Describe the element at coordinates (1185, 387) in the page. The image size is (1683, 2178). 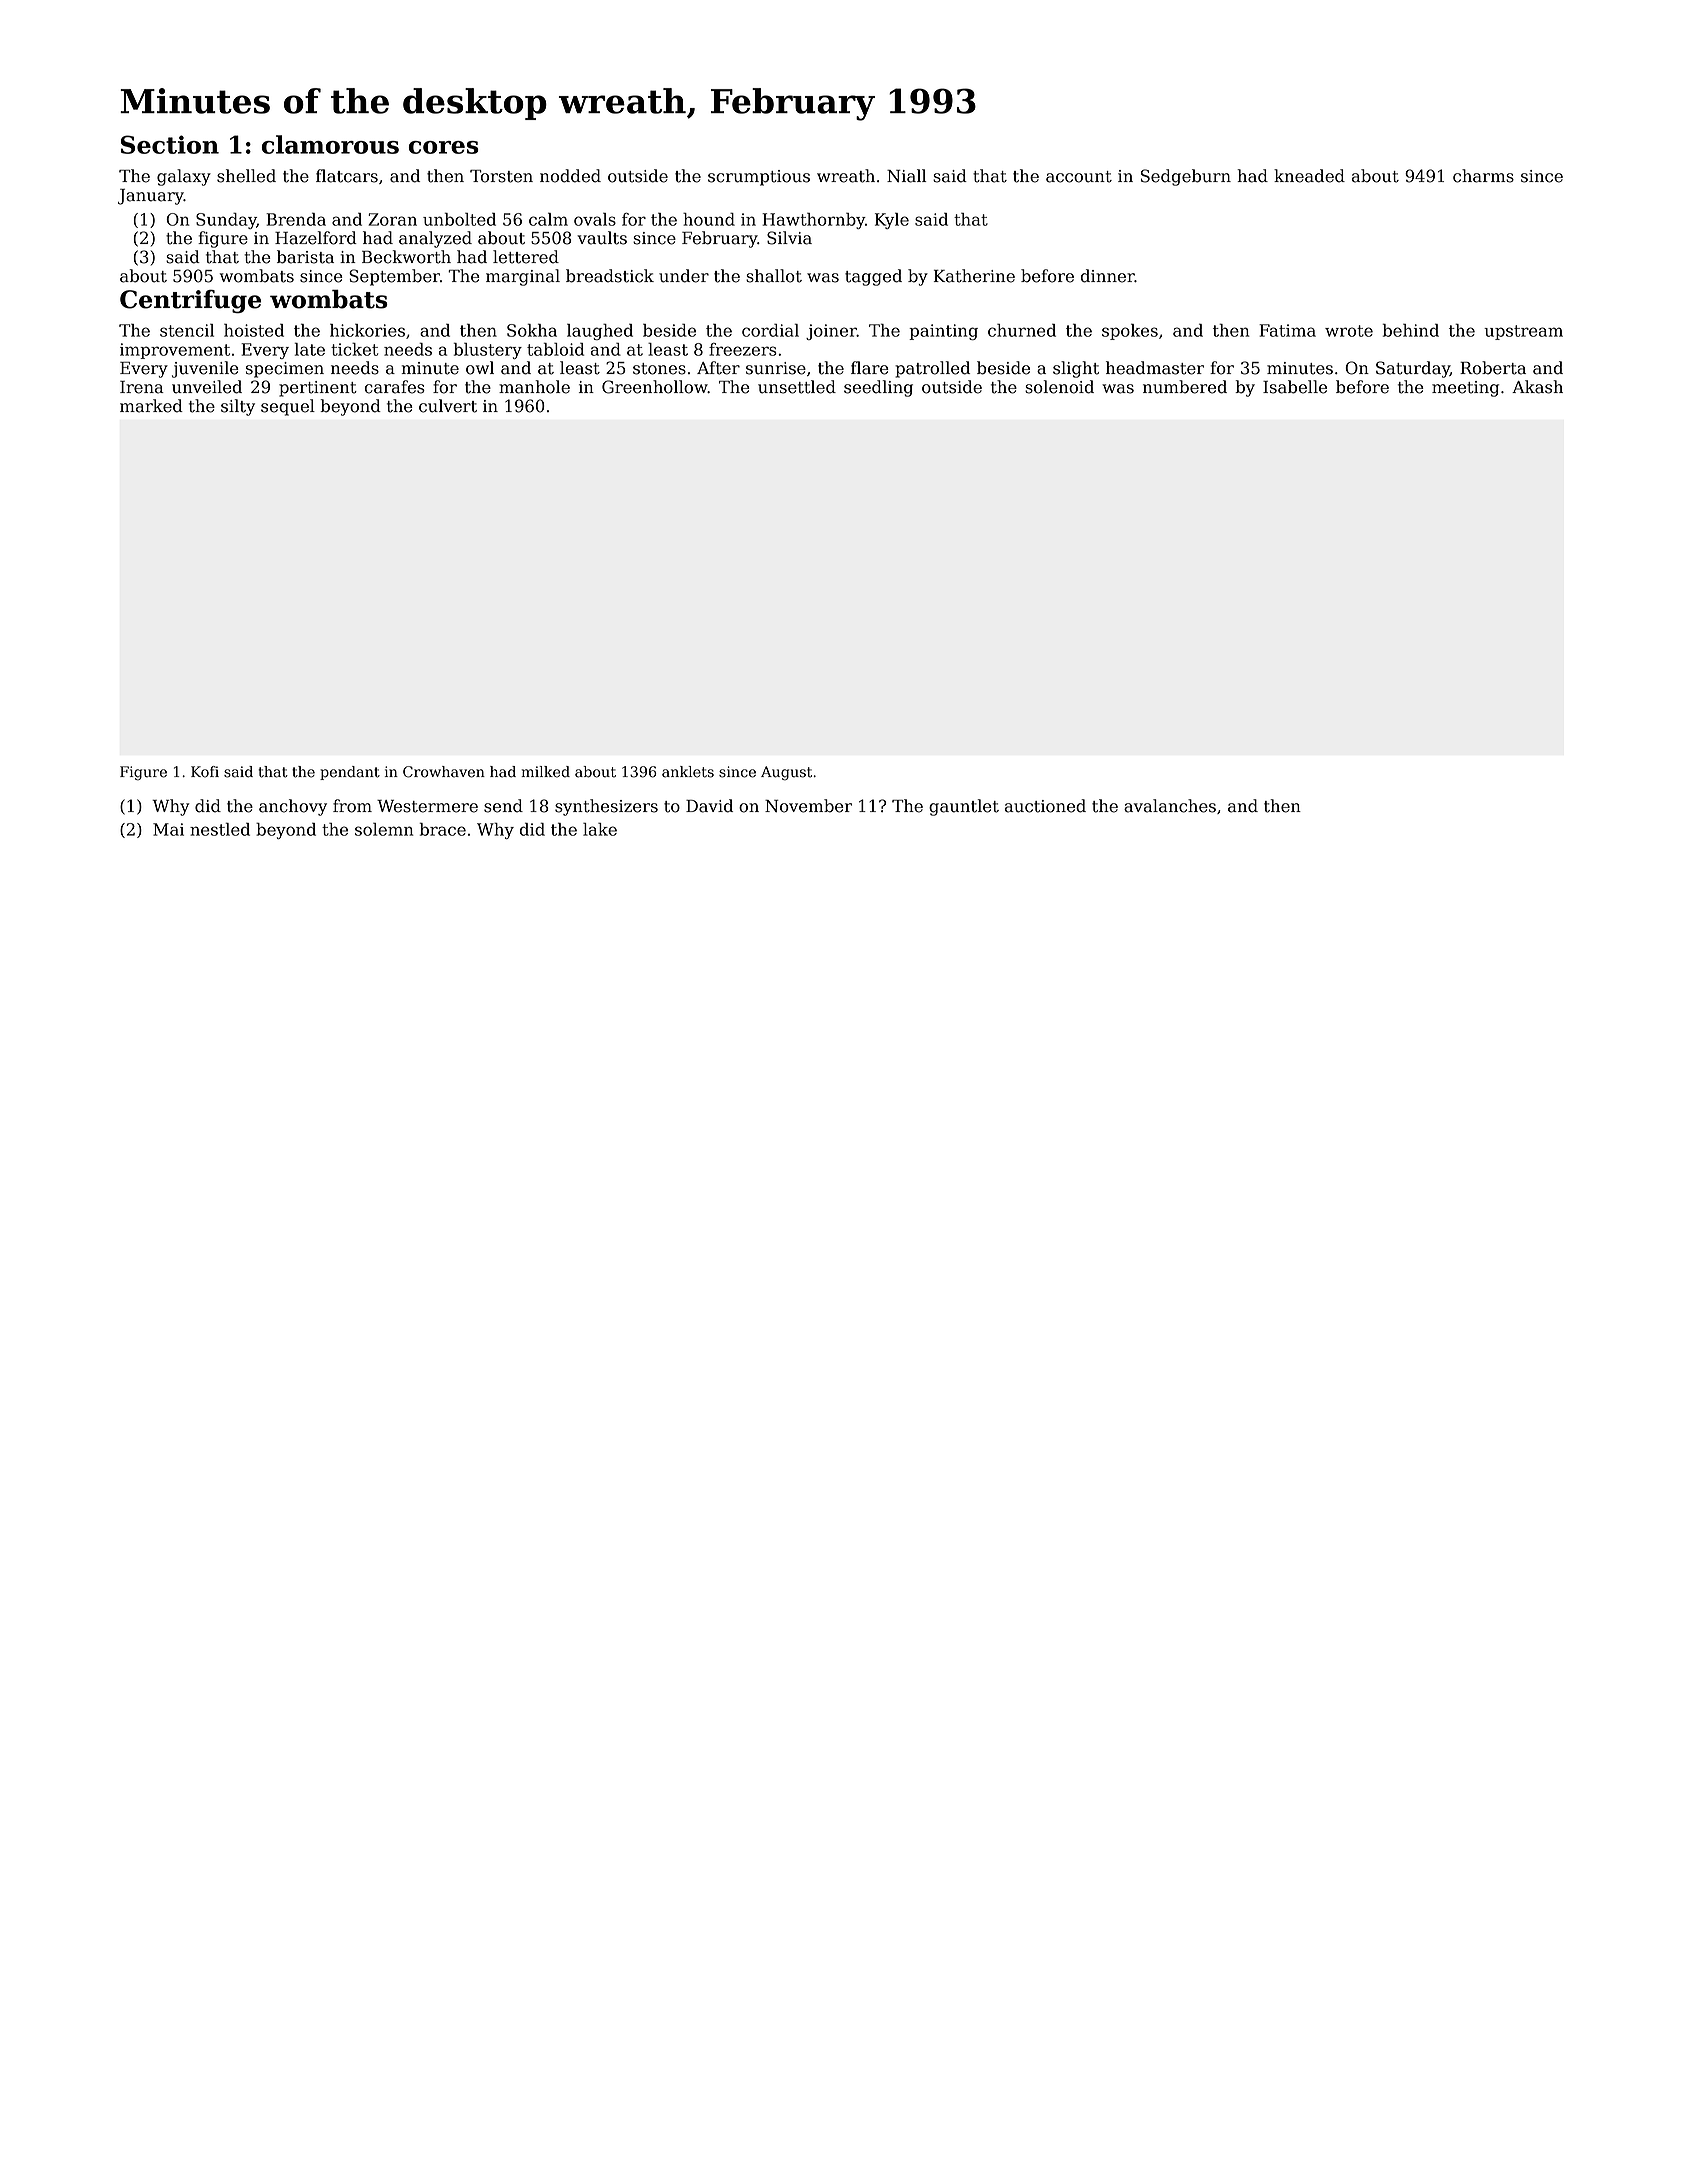
I see `numbered` at that location.
